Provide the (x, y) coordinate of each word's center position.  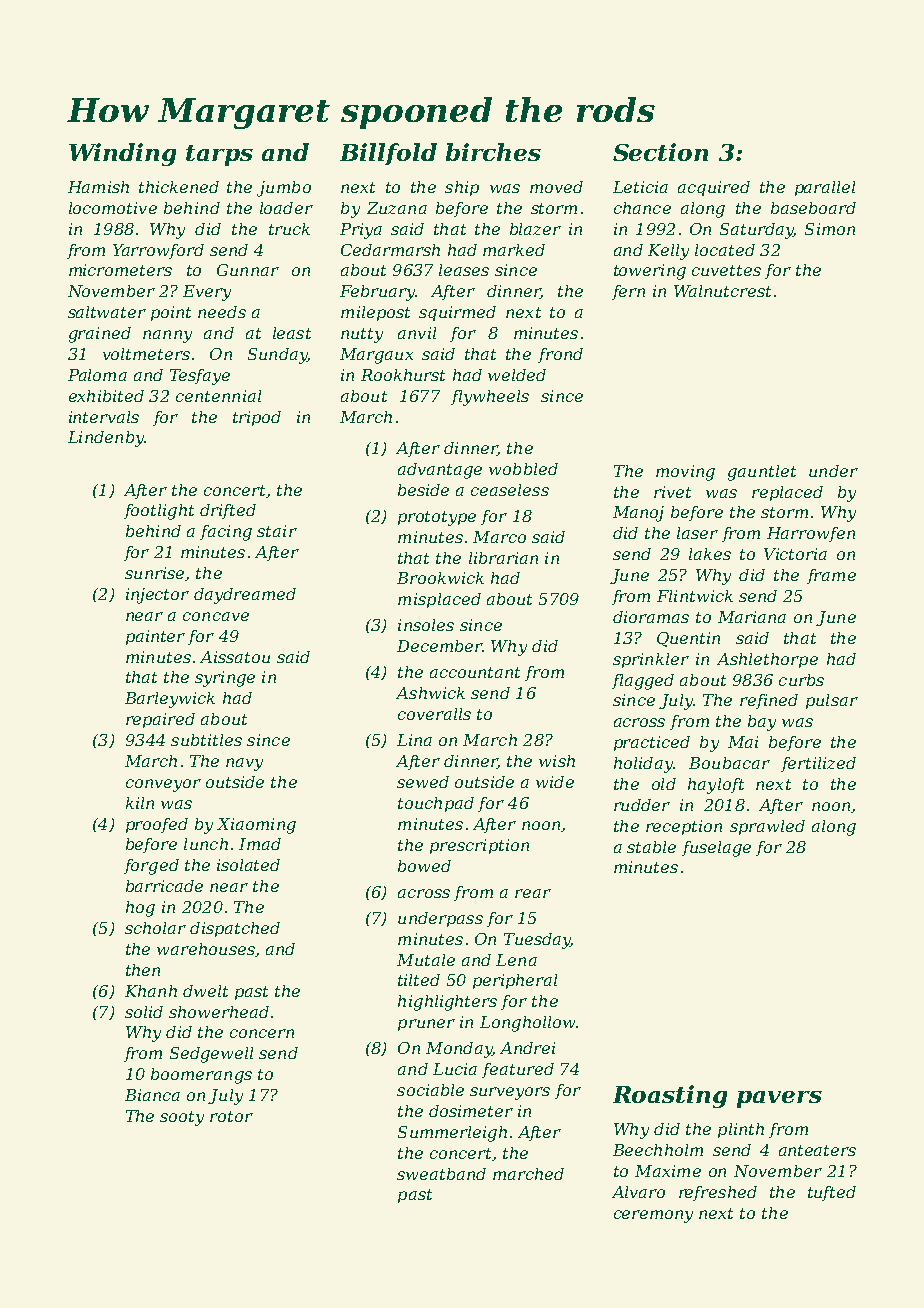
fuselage (716, 849)
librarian (503, 558)
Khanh (151, 991)
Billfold (388, 154)
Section (660, 152)
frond (560, 355)
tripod (257, 418)
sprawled (767, 827)
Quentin (688, 639)
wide (555, 782)
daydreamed (245, 596)
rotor (231, 1116)
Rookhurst (403, 375)
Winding (122, 154)
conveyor (163, 785)
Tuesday (537, 941)
